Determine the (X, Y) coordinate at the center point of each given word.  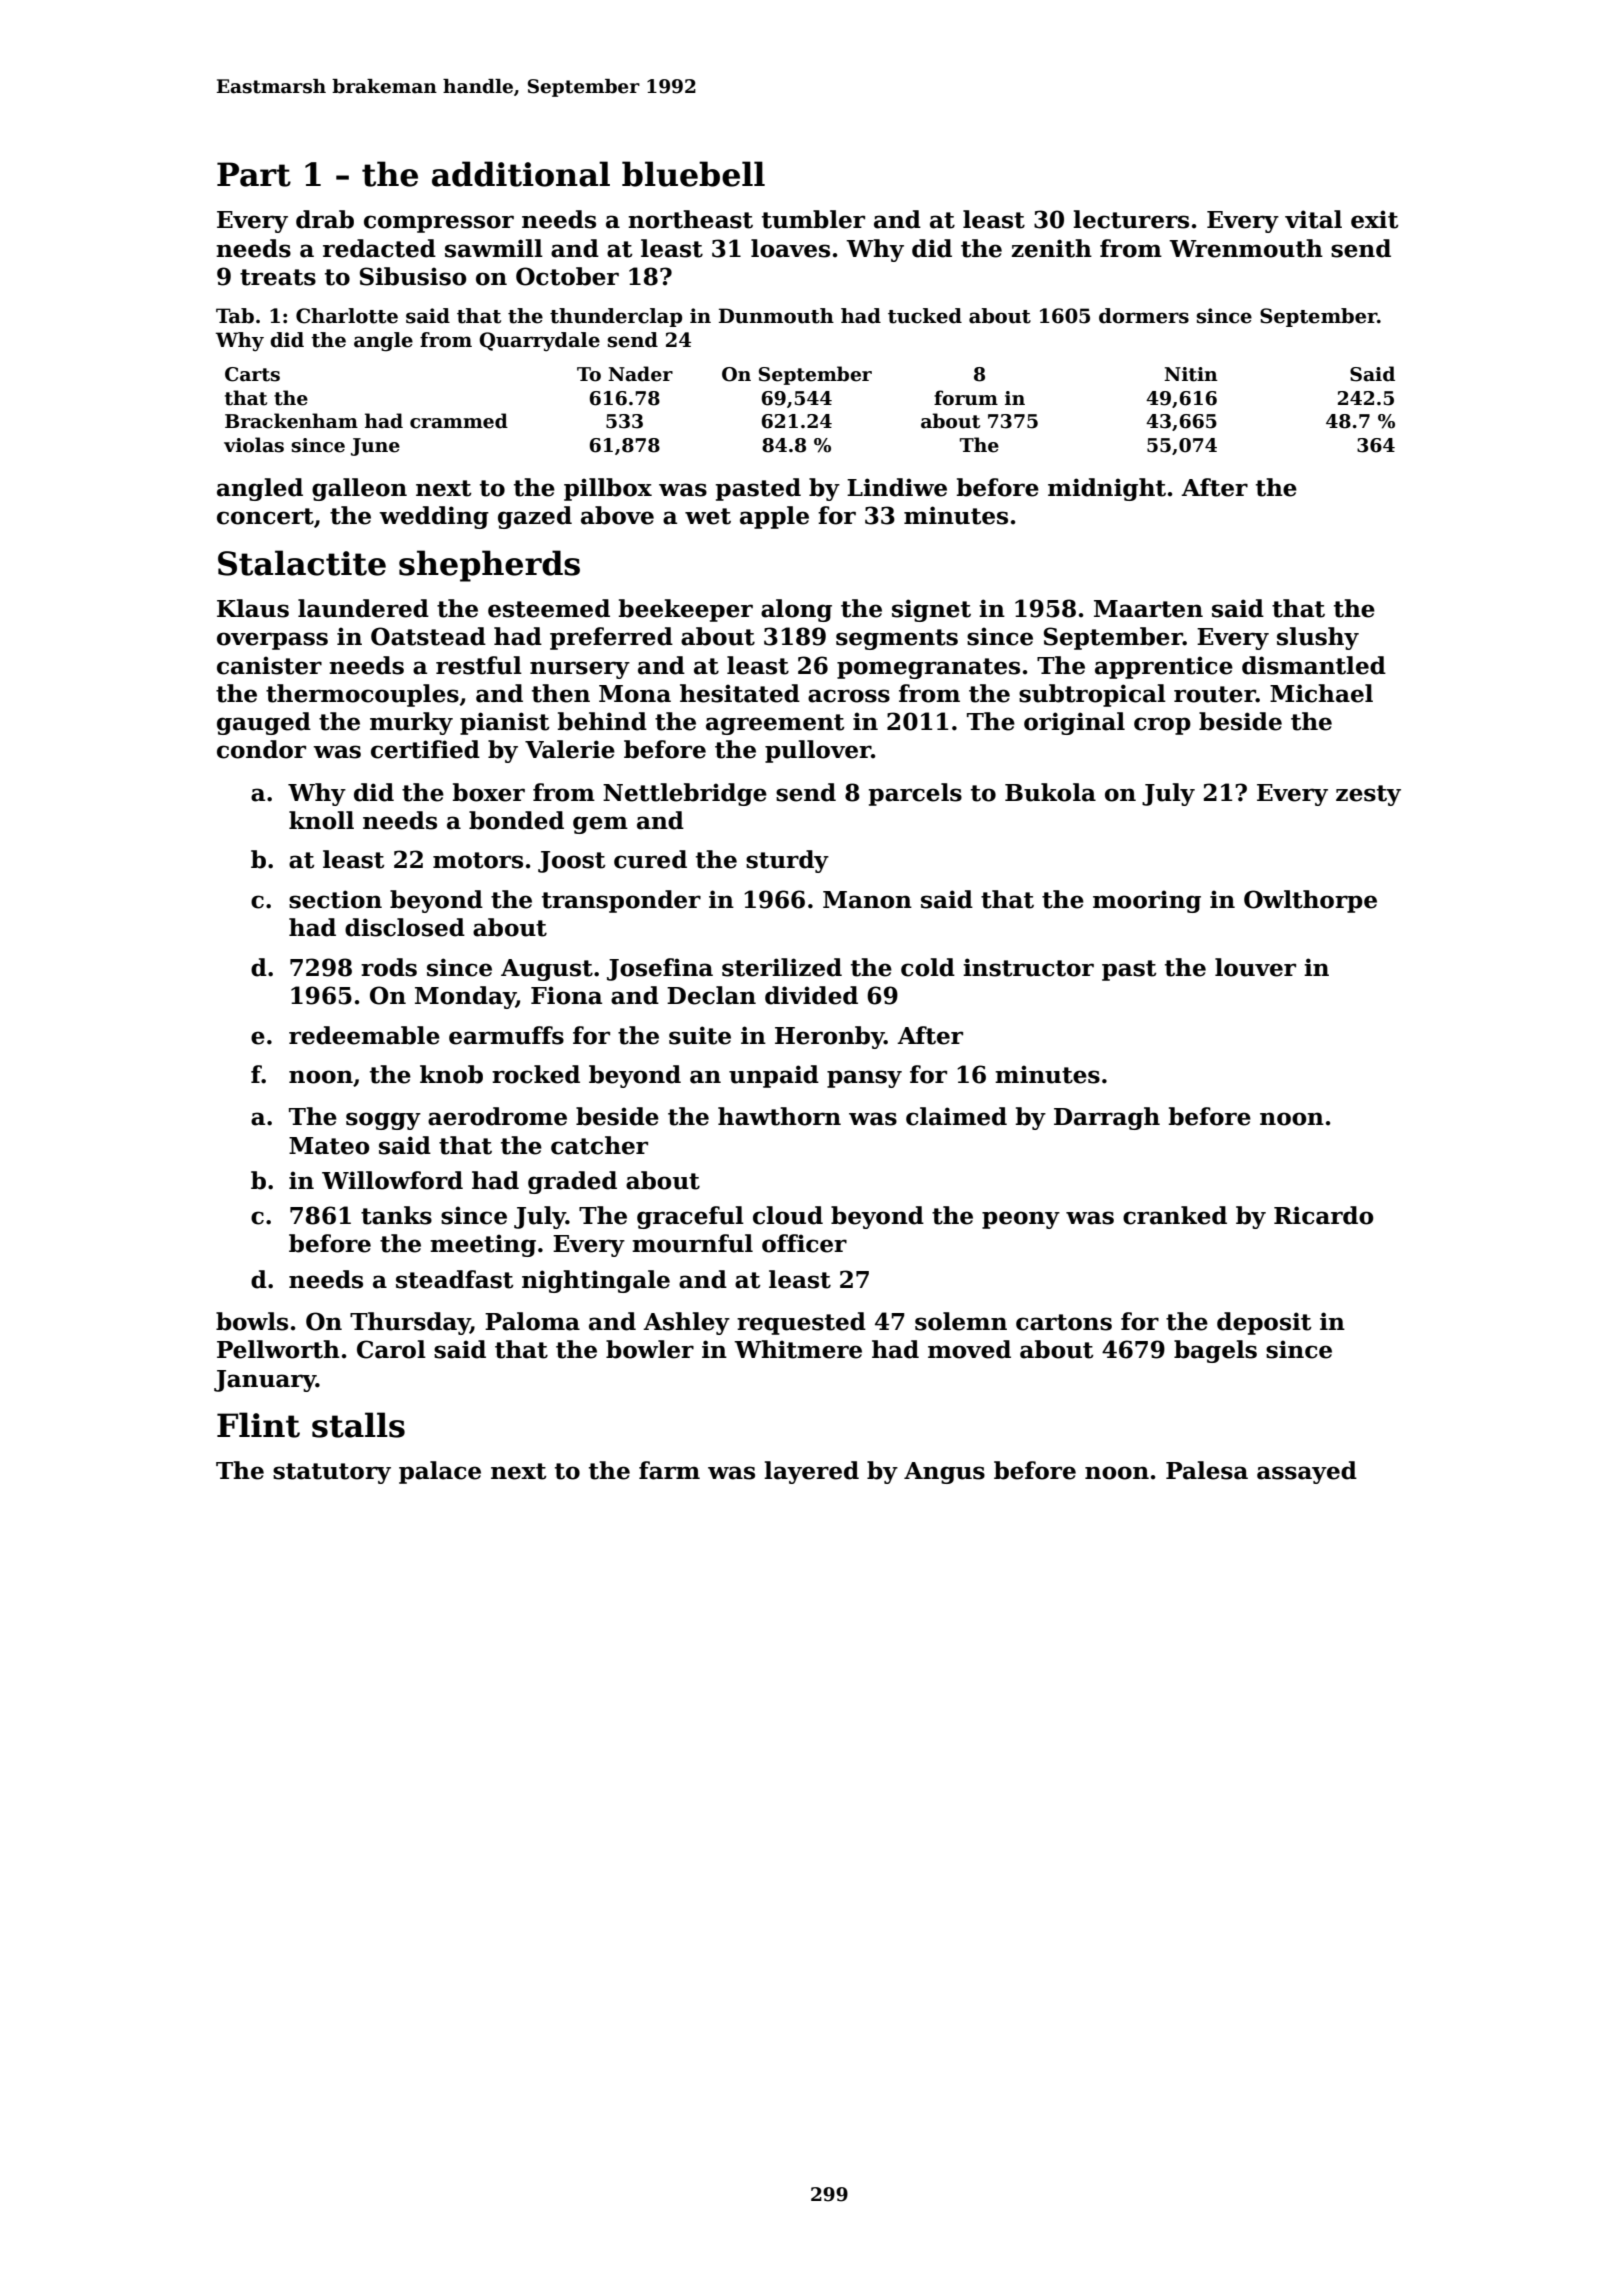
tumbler (813, 219)
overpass (272, 641)
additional (521, 174)
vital (1313, 219)
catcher (599, 1145)
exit (1375, 219)
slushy (1318, 638)
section (335, 899)
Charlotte (347, 316)
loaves (790, 248)
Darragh (1107, 1118)
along (796, 610)
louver (1255, 967)
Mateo (329, 1146)
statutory (332, 1473)
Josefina (660, 969)
